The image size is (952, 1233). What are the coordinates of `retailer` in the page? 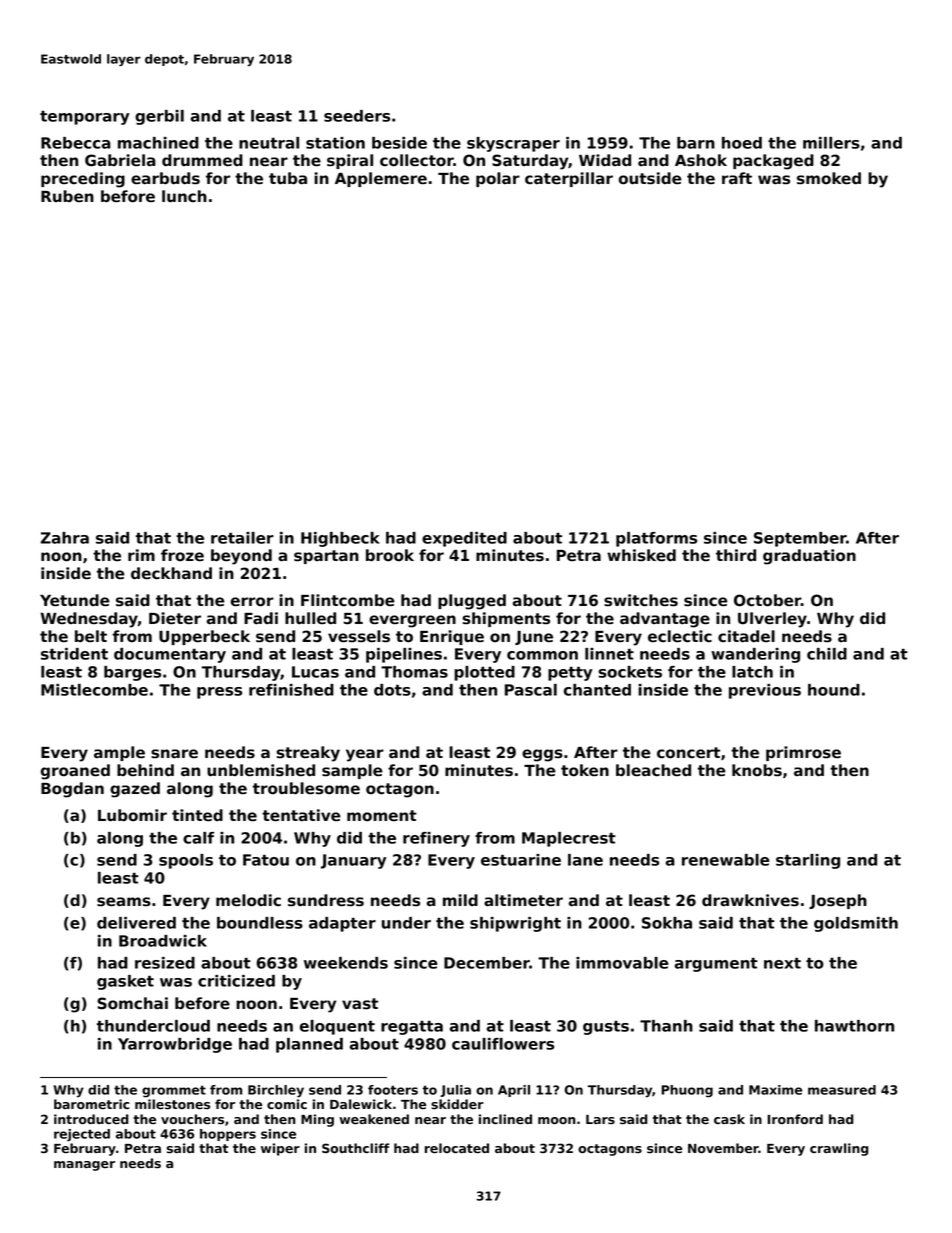 It's located at (242, 538).
